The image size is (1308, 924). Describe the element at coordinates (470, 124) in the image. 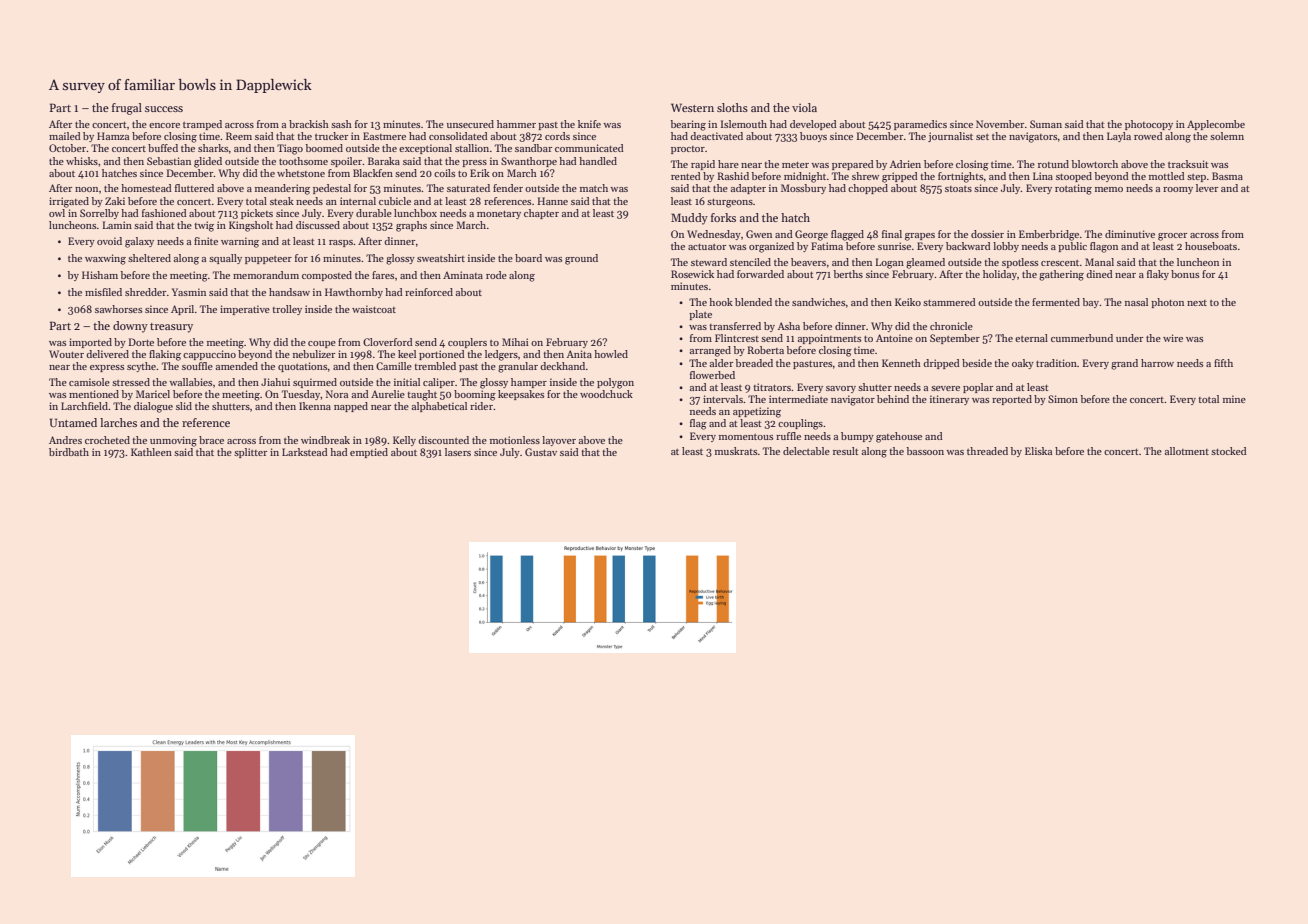

I see `unsecured` at that location.
